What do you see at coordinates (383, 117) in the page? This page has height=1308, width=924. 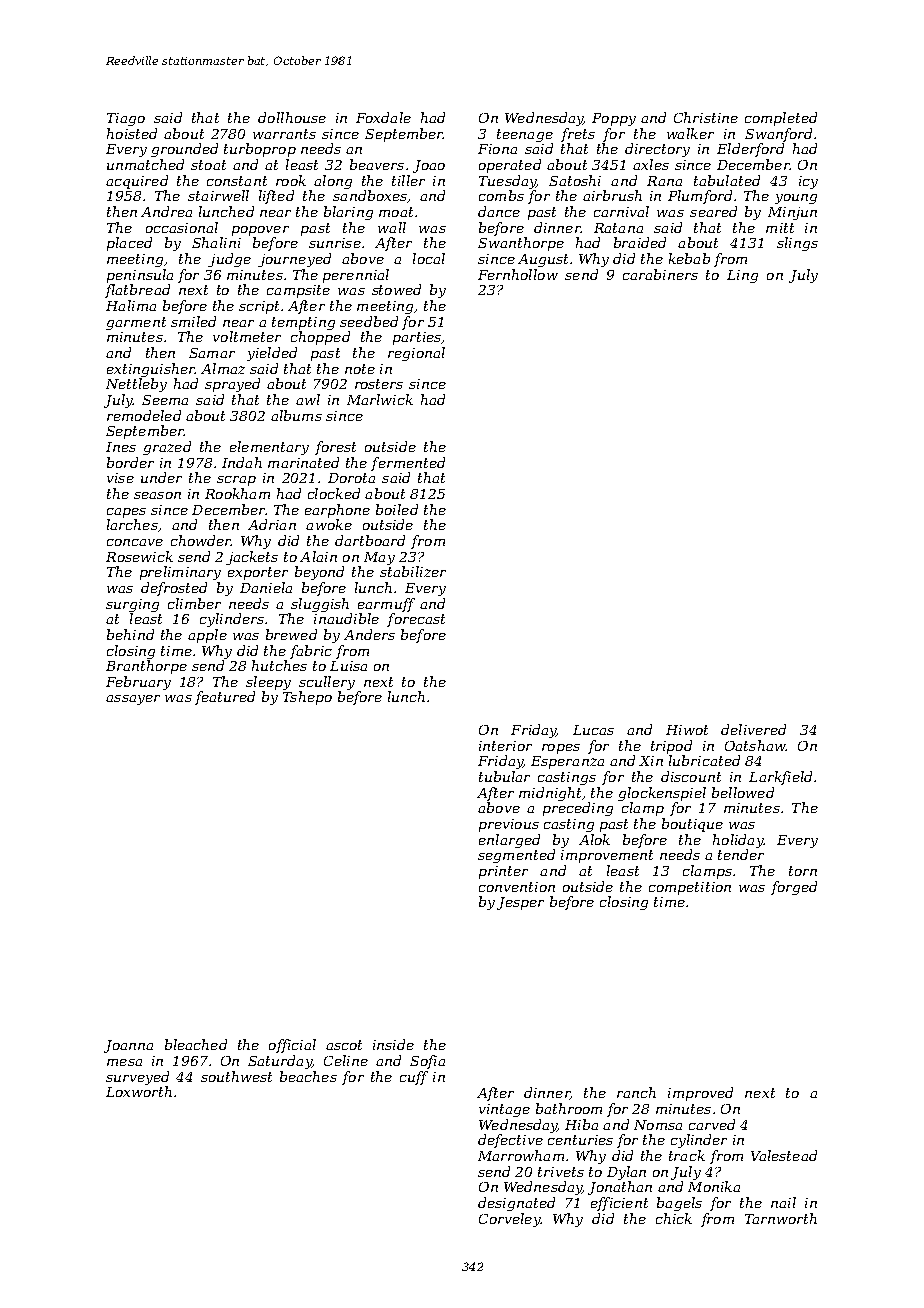 I see `Foxdale` at bounding box center [383, 117].
